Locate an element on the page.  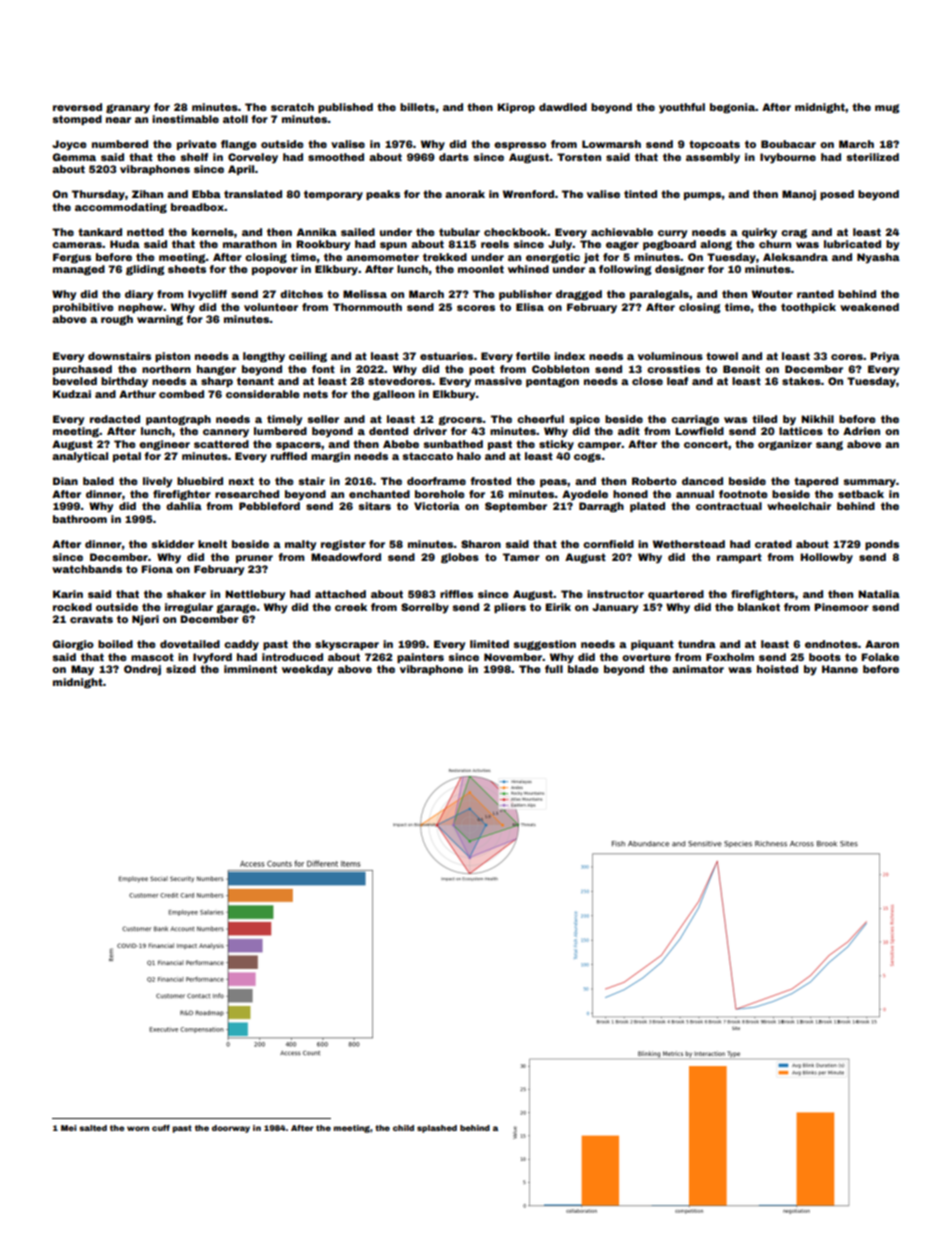
Folake is located at coordinates (880, 657).
